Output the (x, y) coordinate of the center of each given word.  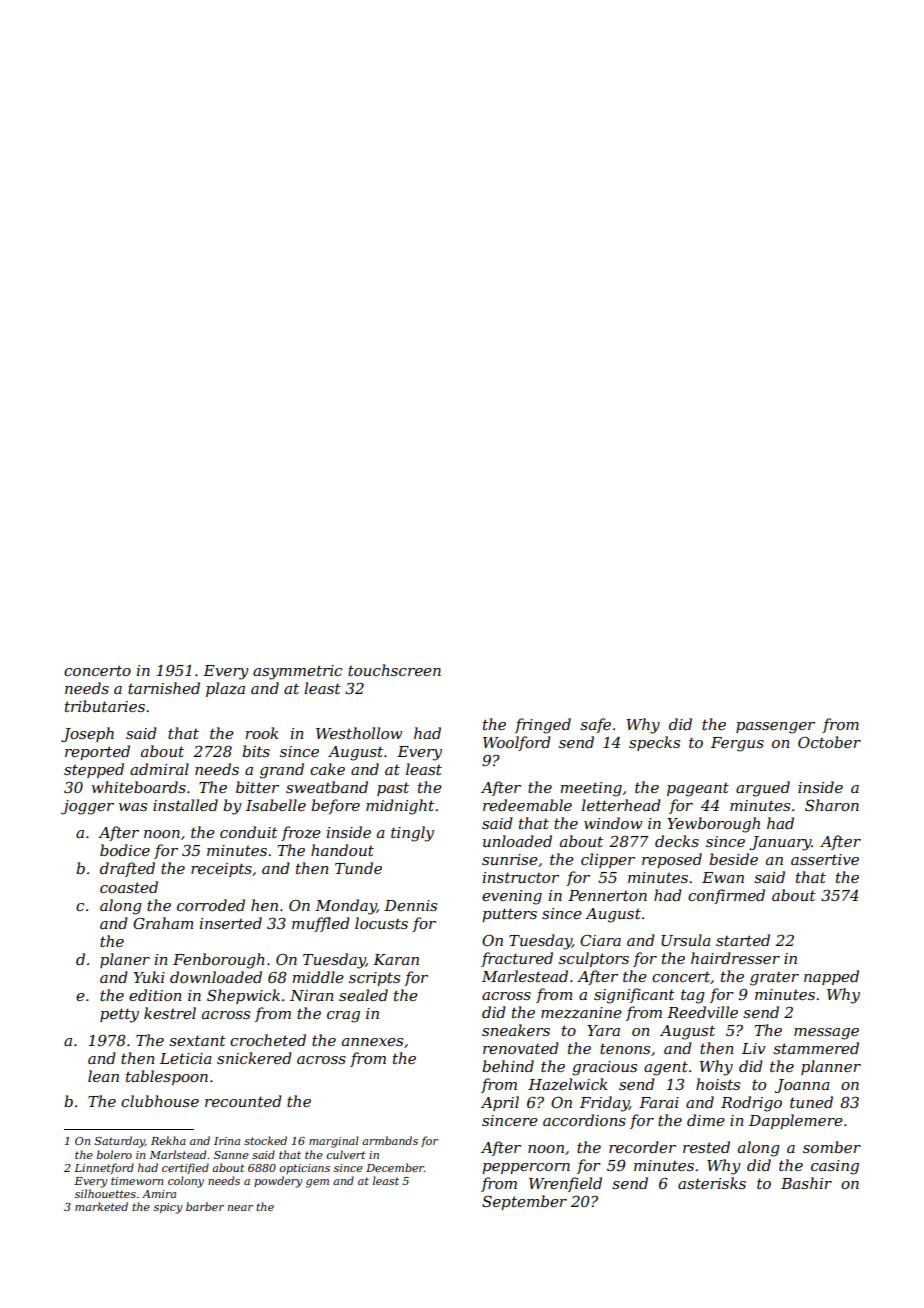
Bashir (806, 1183)
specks (654, 743)
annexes (372, 1042)
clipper (608, 860)
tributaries (105, 706)
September (524, 1202)
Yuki (149, 977)
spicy (168, 1208)
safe (595, 725)
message (826, 1034)
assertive (825, 859)
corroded (211, 905)
